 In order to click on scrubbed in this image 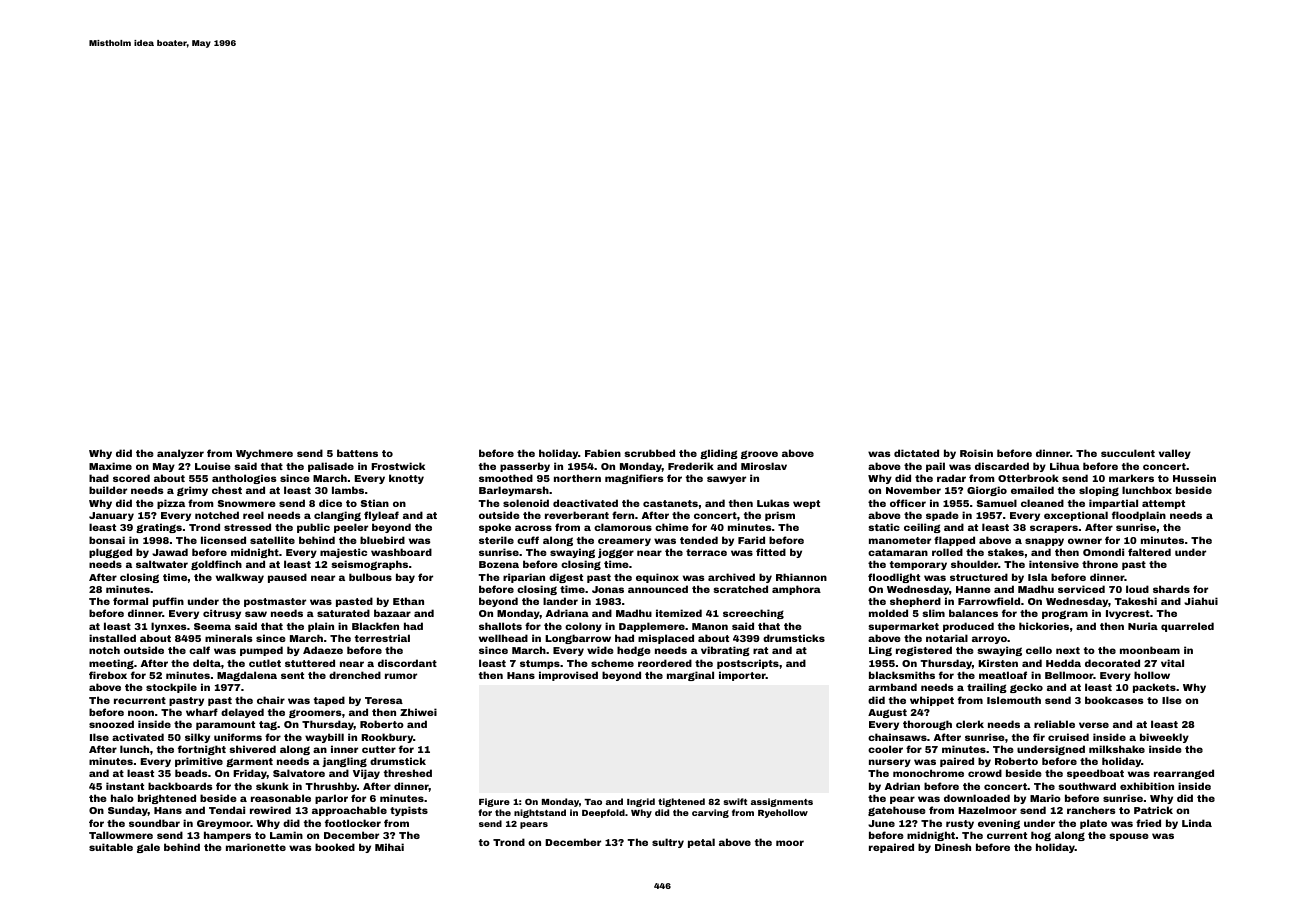, I will do `click(649, 453)`.
